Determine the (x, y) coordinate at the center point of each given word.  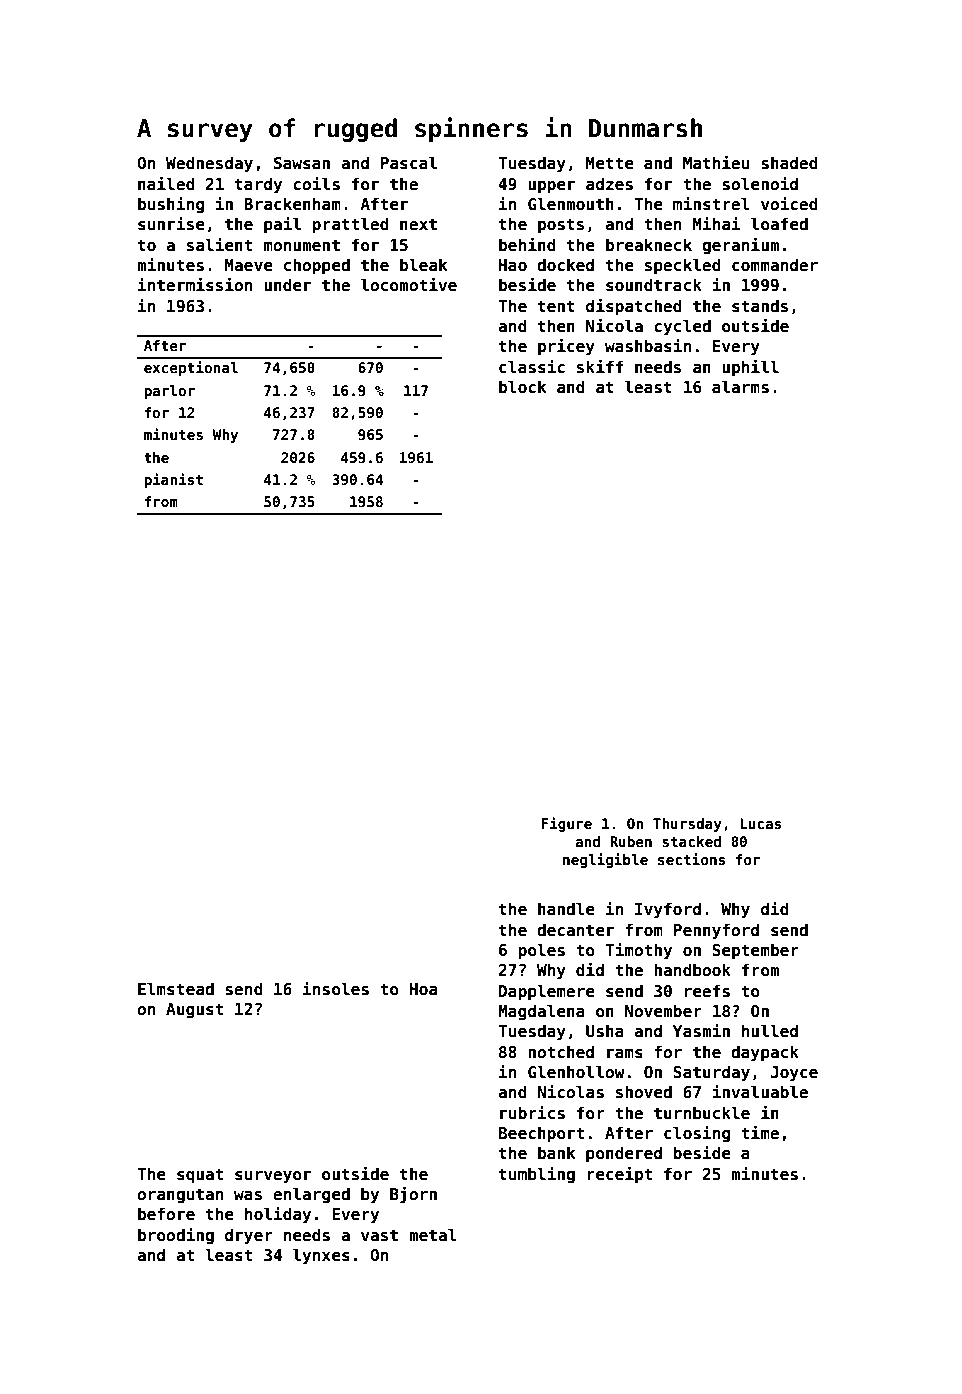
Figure (566, 824)
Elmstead (176, 989)
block (522, 387)
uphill (750, 368)
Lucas (760, 823)
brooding (176, 1236)
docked (565, 265)
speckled (683, 266)
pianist (173, 480)
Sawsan (302, 163)
